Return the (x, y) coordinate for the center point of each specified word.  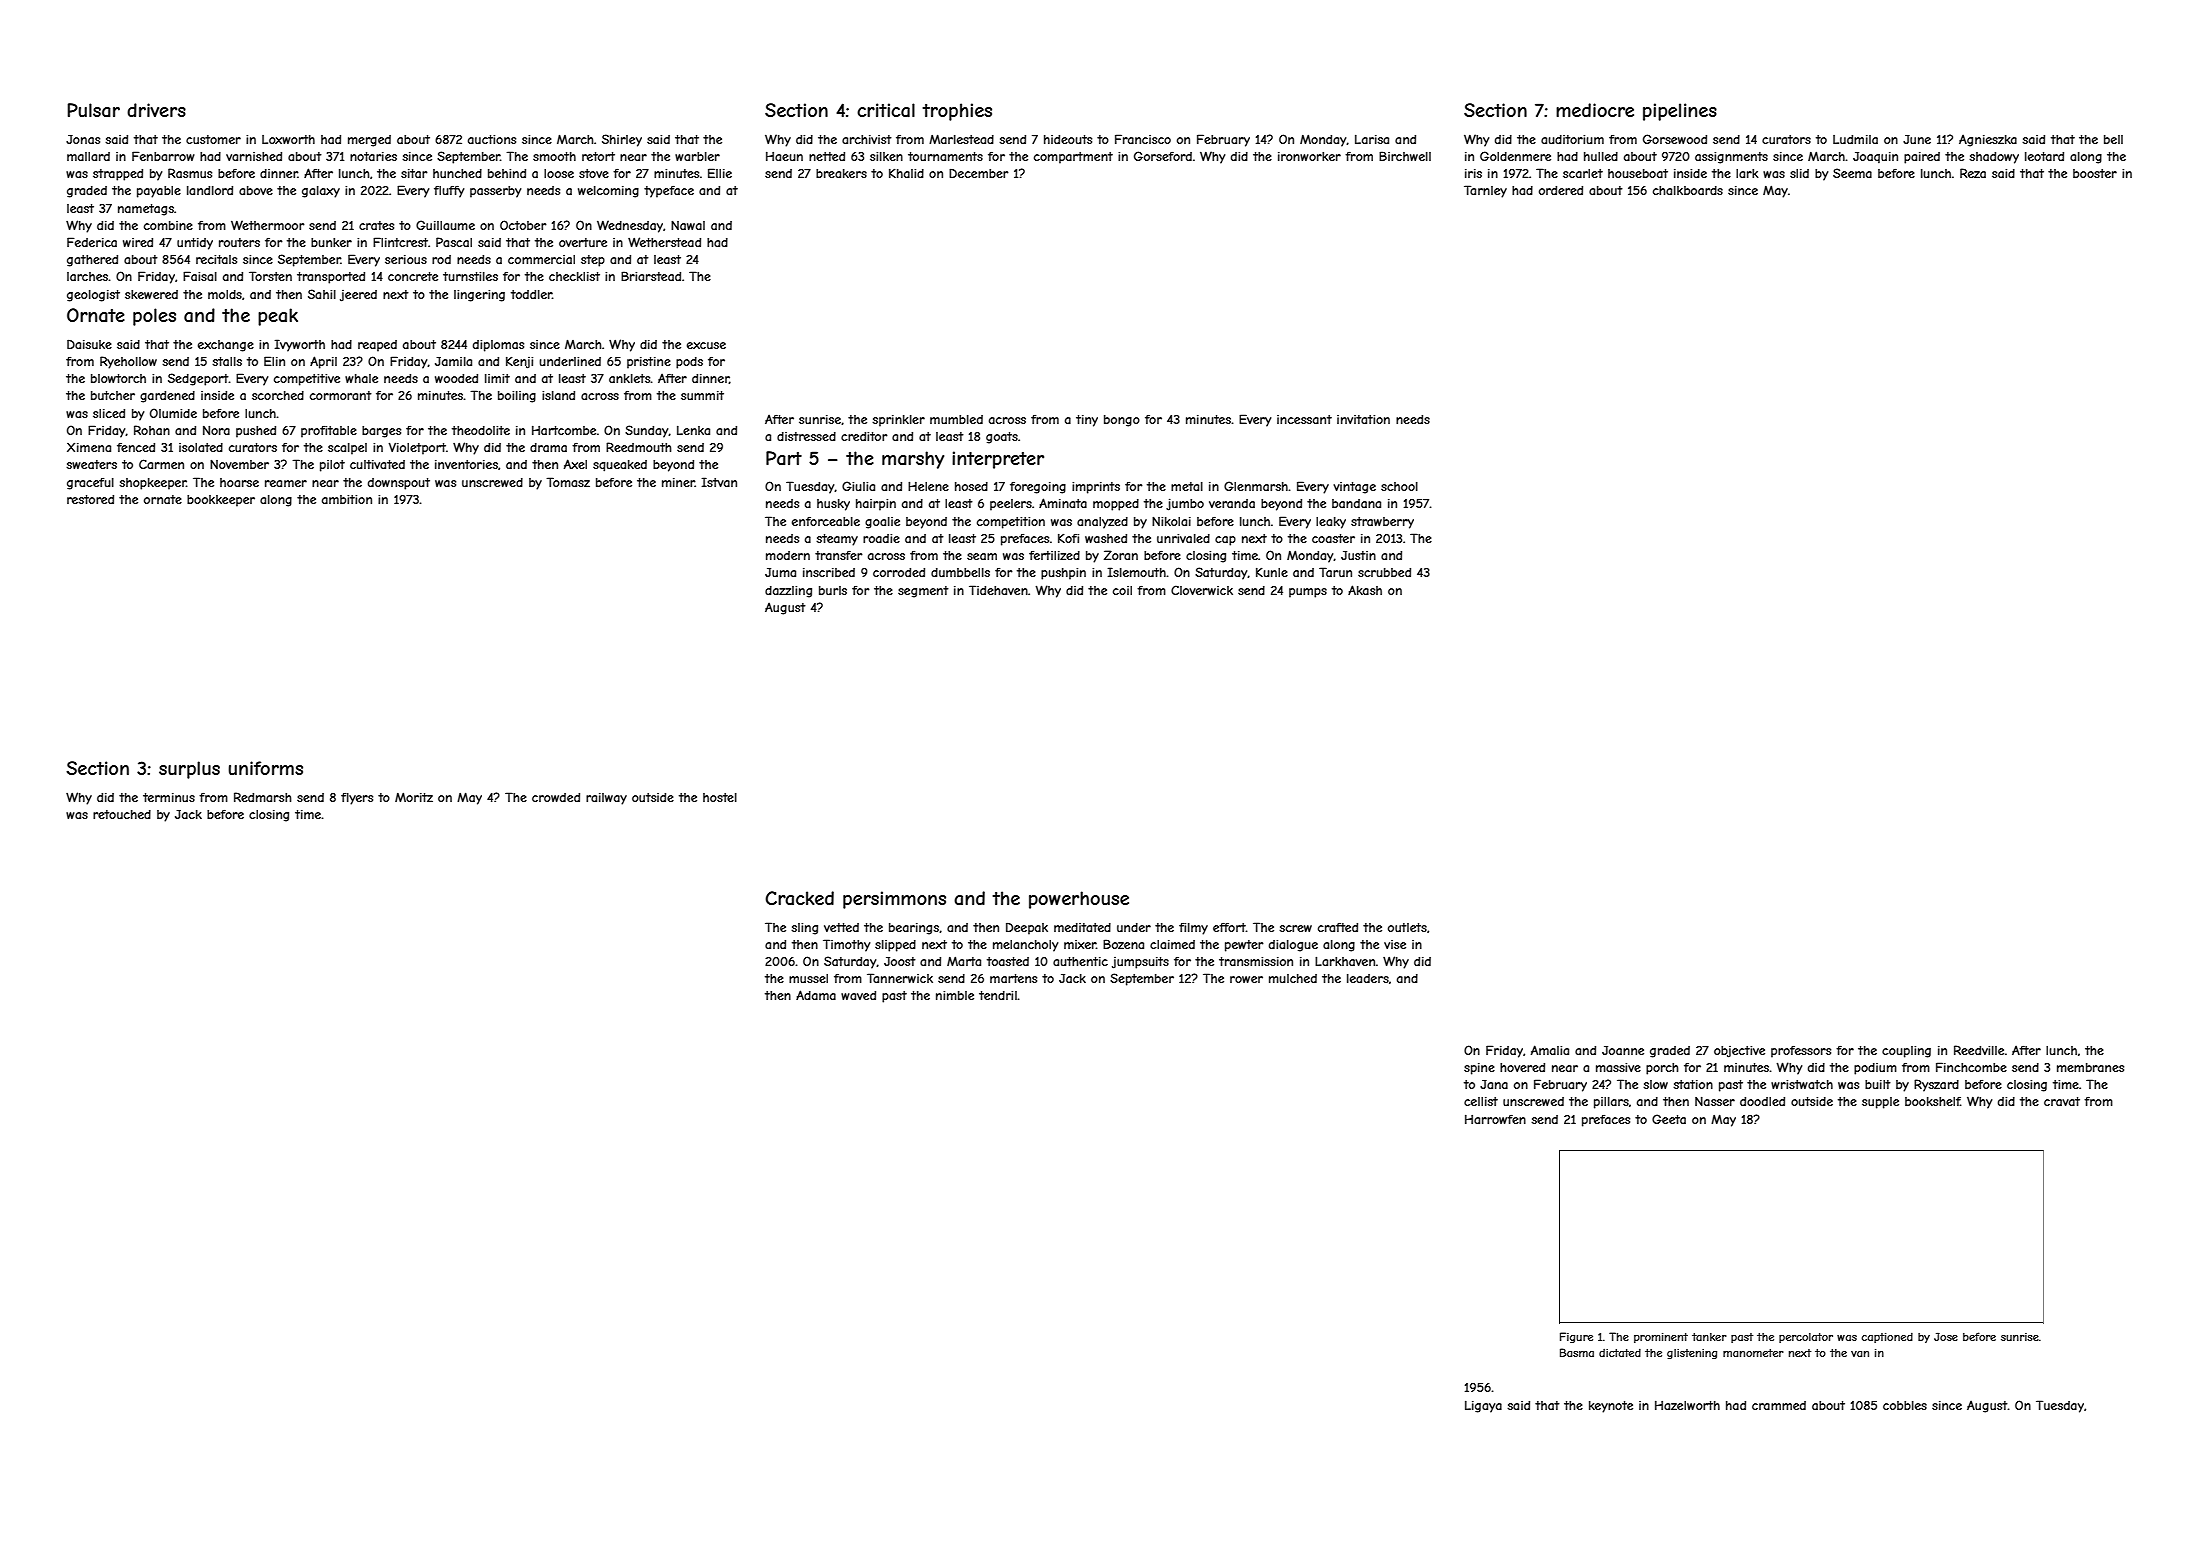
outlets (1407, 927)
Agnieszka (1988, 140)
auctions (492, 139)
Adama (816, 995)
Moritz (414, 797)
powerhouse (1079, 900)
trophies (957, 112)
